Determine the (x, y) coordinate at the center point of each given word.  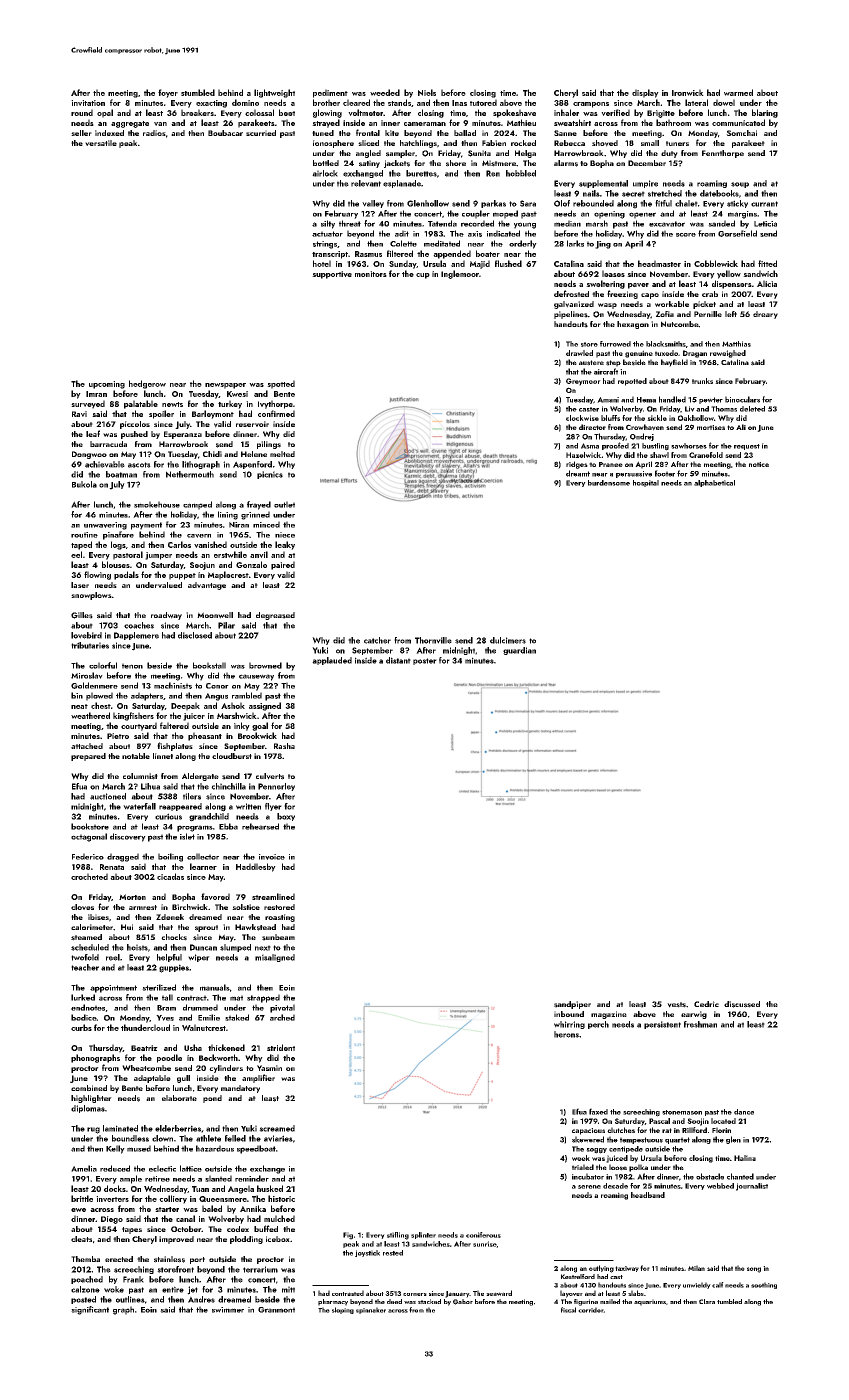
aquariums (650, 1302)
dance (744, 1112)
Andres (201, 1299)
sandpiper (572, 1005)
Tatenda (442, 223)
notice (759, 464)
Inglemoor (460, 274)
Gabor (463, 1302)
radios (154, 133)
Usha (193, 1047)
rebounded (593, 203)
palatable (141, 404)
